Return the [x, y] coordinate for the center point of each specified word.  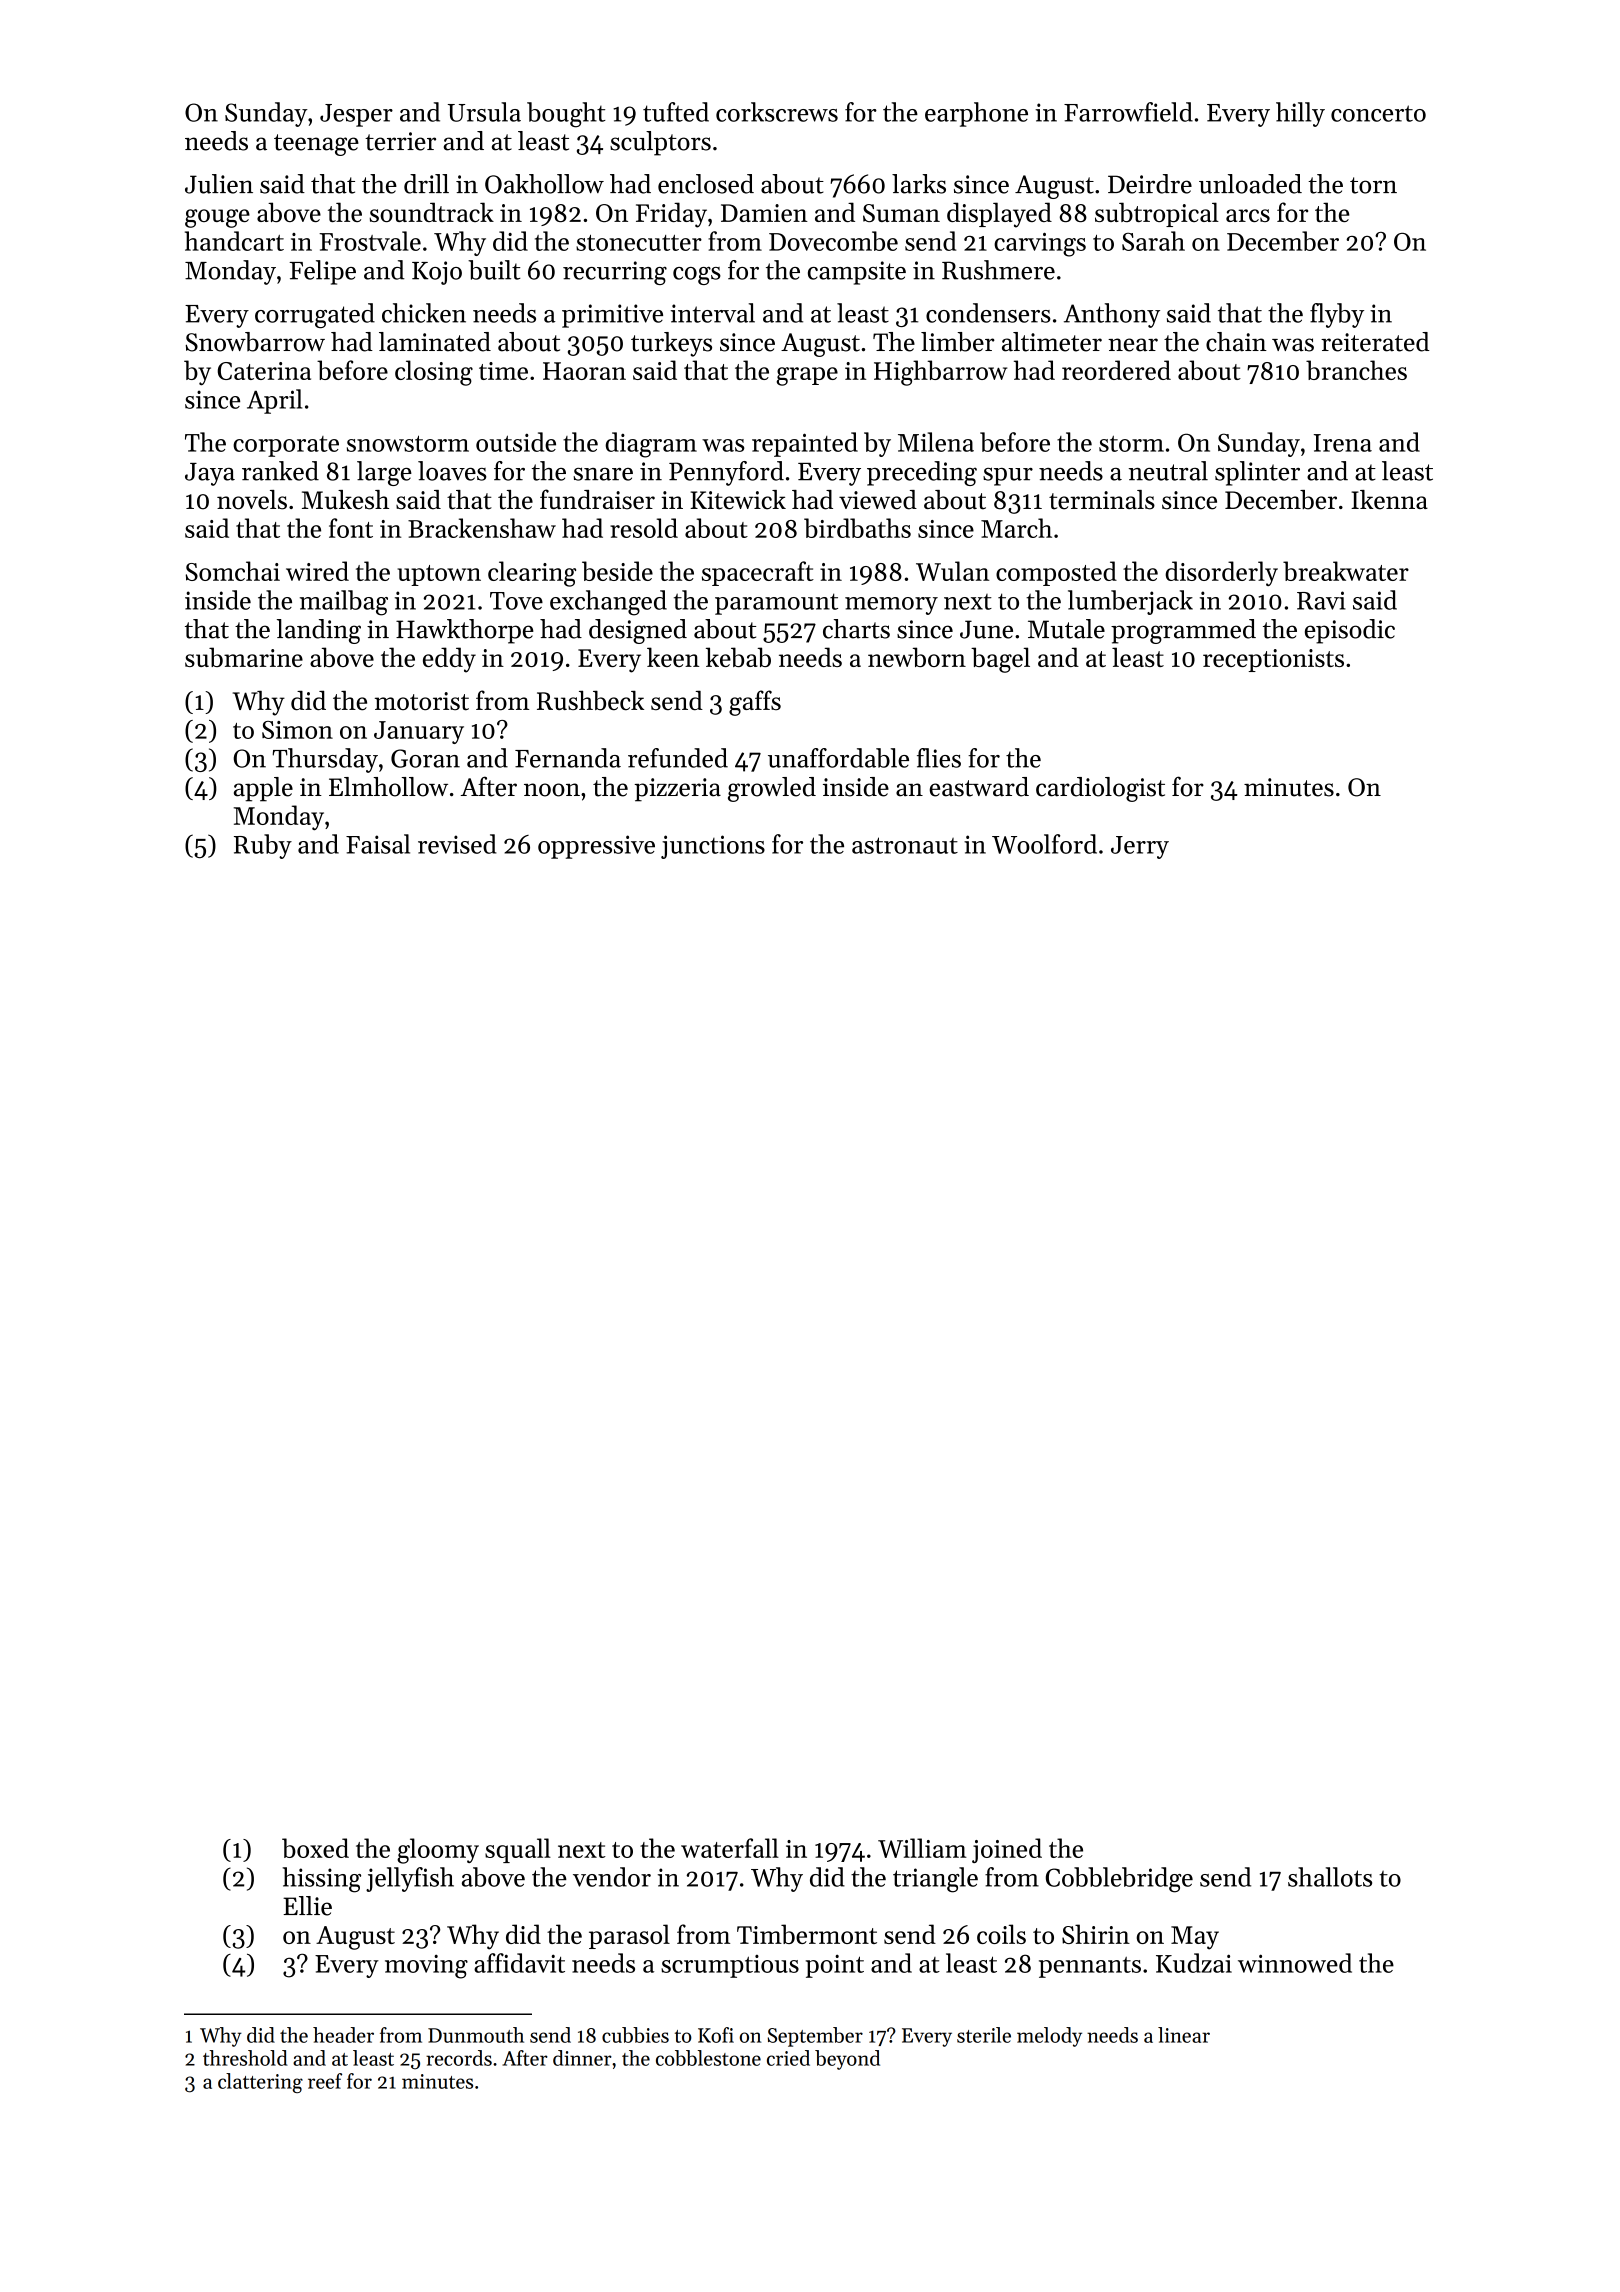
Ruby [263, 846]
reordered [1116, 370]
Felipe [322, 272]
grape [807, 376]
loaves [452, 471]
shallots [1330, 1877]
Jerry [1140, 847]
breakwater [1346, 571]
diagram [651, 445]
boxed [315, 1848]
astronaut [905, 845]
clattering [260, 2083]
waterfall [730, 1848]
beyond [847, 2060]
